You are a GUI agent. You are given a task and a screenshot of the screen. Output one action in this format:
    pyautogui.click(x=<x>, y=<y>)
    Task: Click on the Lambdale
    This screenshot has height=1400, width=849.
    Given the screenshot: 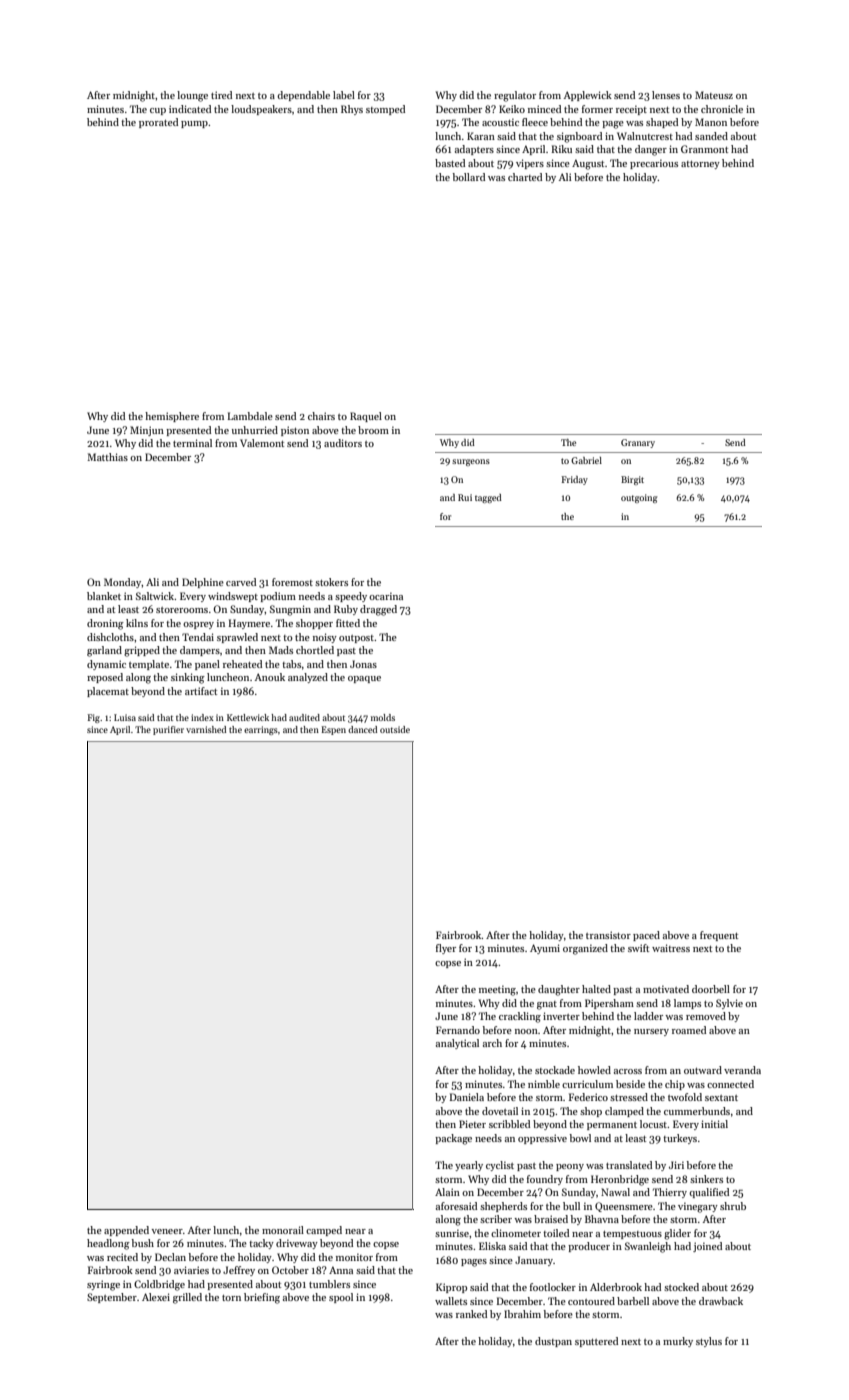 What is the action you would take?
    pyautogui.click(x=250, y=416)
